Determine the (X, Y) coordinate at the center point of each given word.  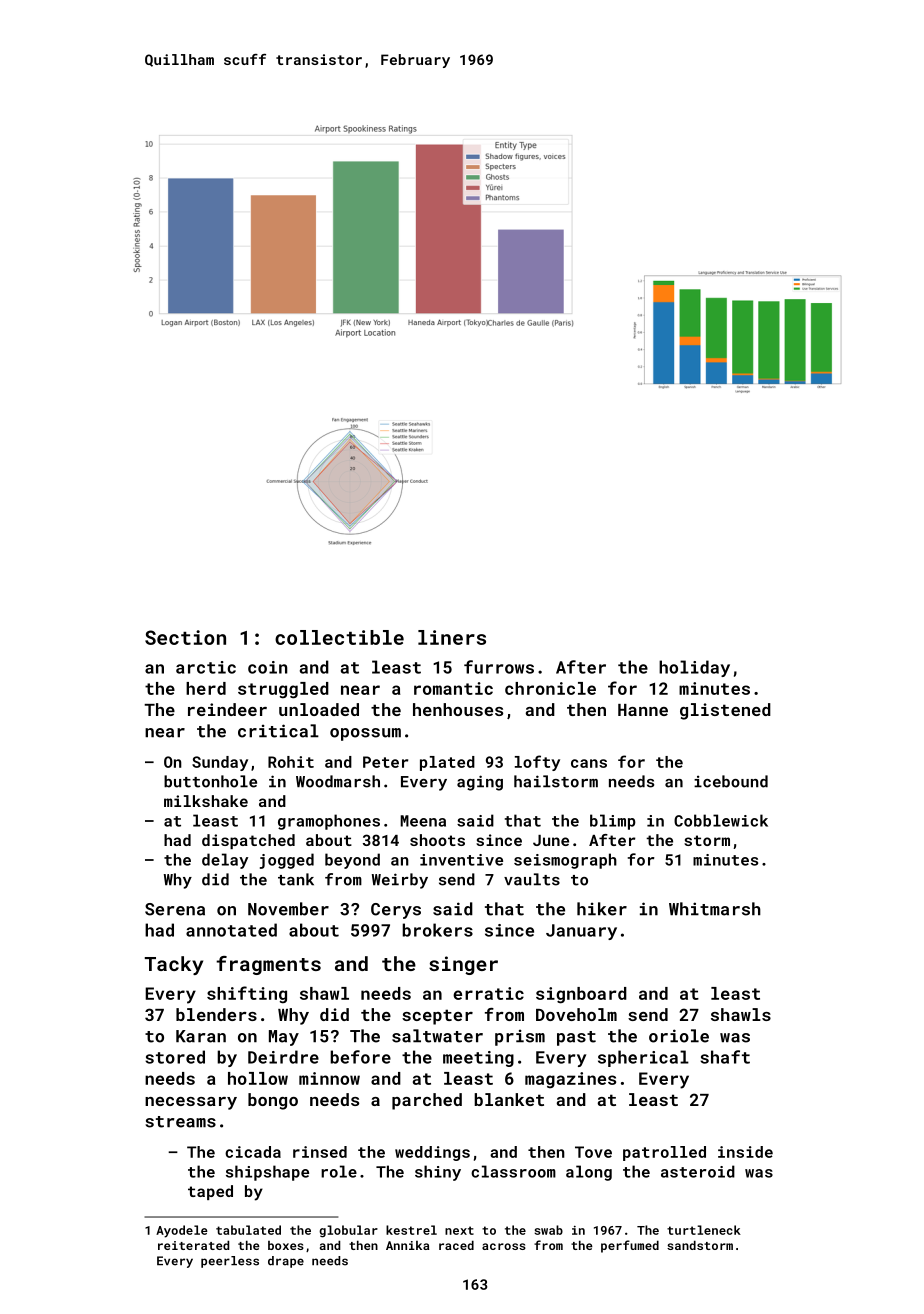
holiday (694, 668)
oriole (679, 1036)
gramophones (329, 822)
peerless (230, 1262)
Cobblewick (721, 820)
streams (180, 1122)
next (459, 1230)
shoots (437, 840)
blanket (509, 1099)
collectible (339, 637)
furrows (499, 667)
